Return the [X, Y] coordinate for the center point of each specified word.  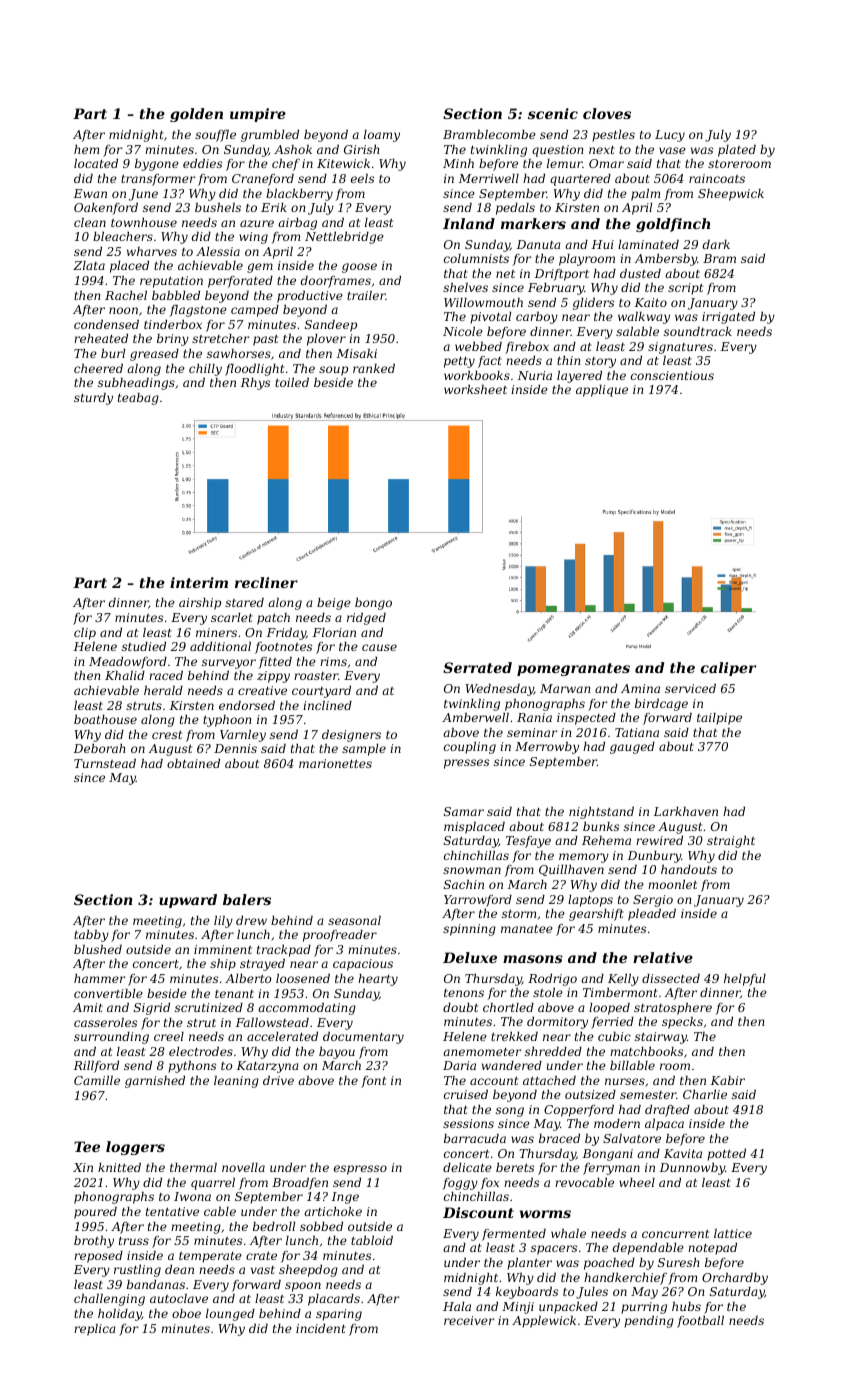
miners [216, 632]
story [600, 362]
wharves [152, 251]
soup [333, 371]
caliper [728, 669]
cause [379, 647]
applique [602, 391]
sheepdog [308, 1271]
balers [247, 899]
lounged [230, 1315]
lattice [733, 1233]
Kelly [623, 980]
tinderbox [173, 324]
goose [359, 268]
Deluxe [470, 957]
